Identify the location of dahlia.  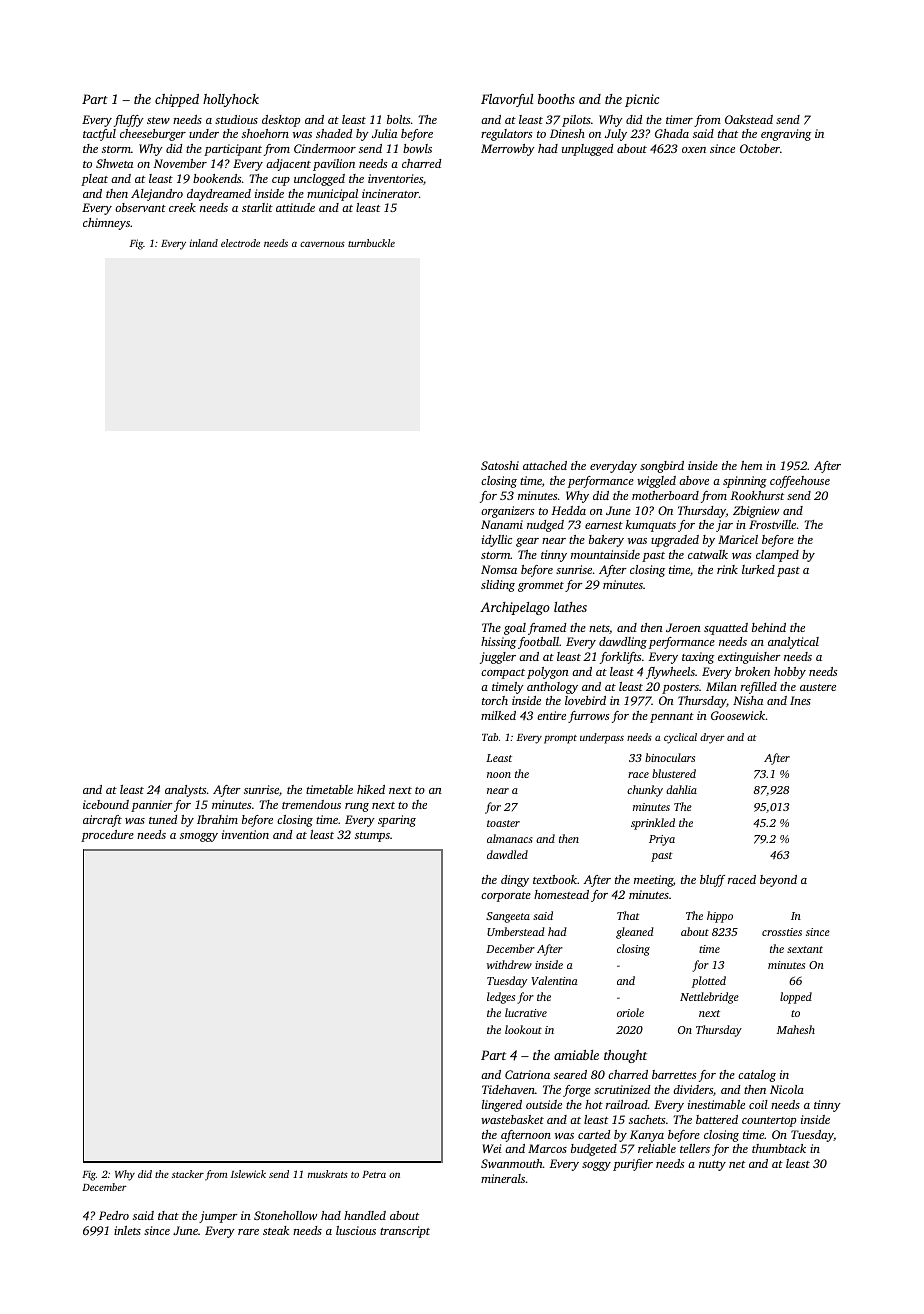
(681, 789).
